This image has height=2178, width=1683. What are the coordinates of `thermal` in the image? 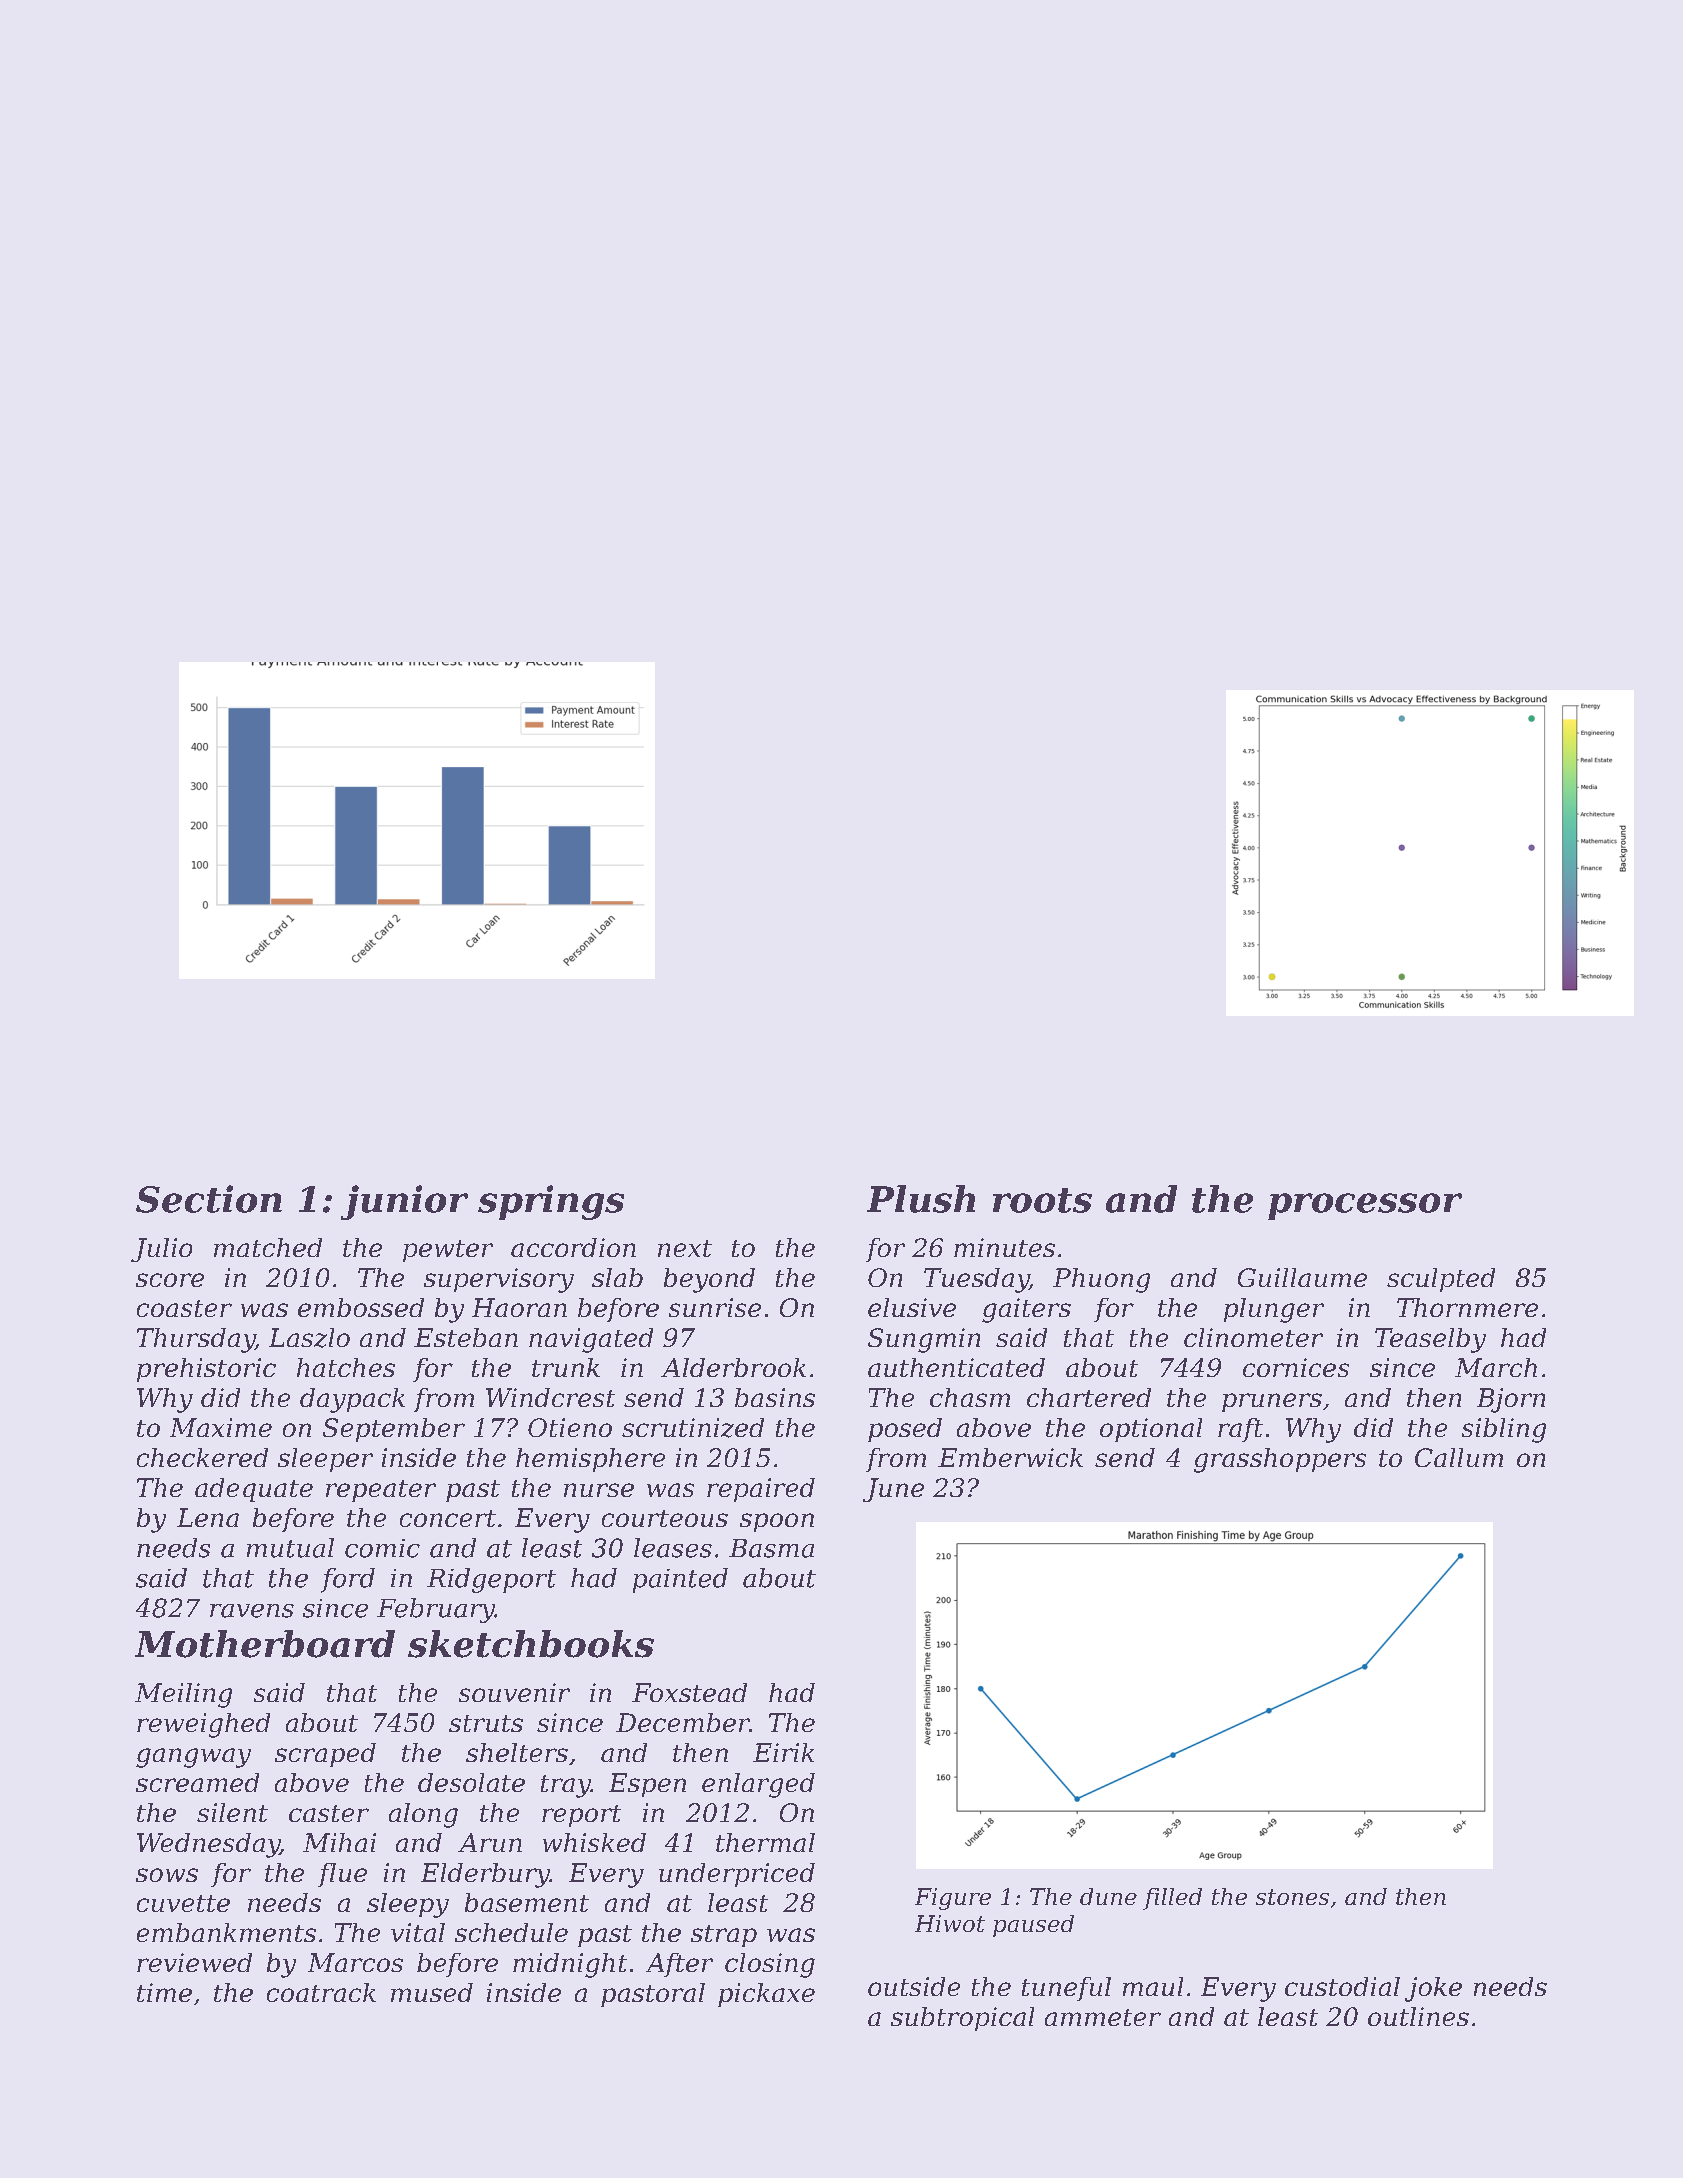 It's located at (765, 1842).
